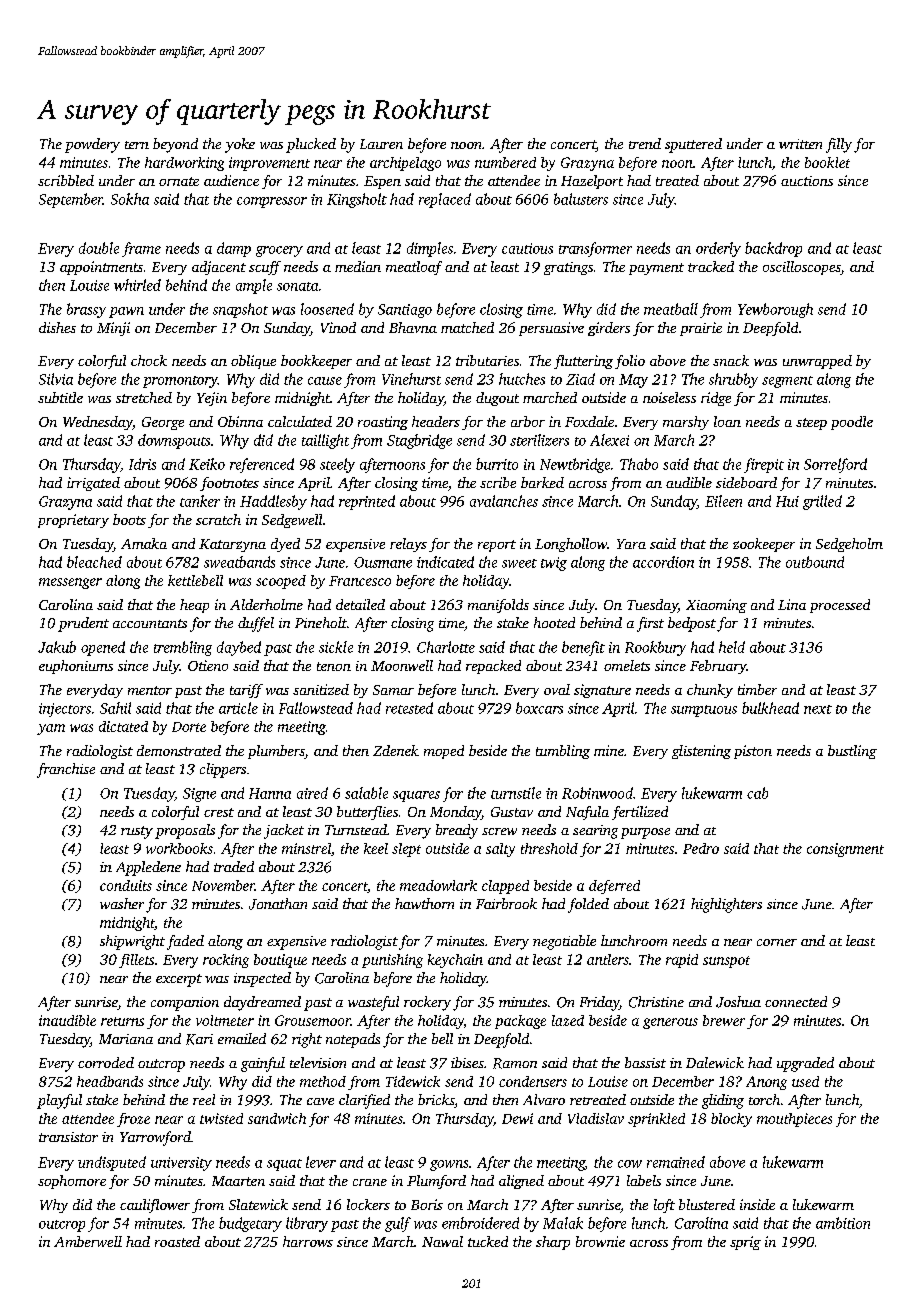 This screenshot has height=1308, width=924. What do you see at coordinates (701, 752) in the screenshot?
I see `glistening` at bounding box center [701, 752].
